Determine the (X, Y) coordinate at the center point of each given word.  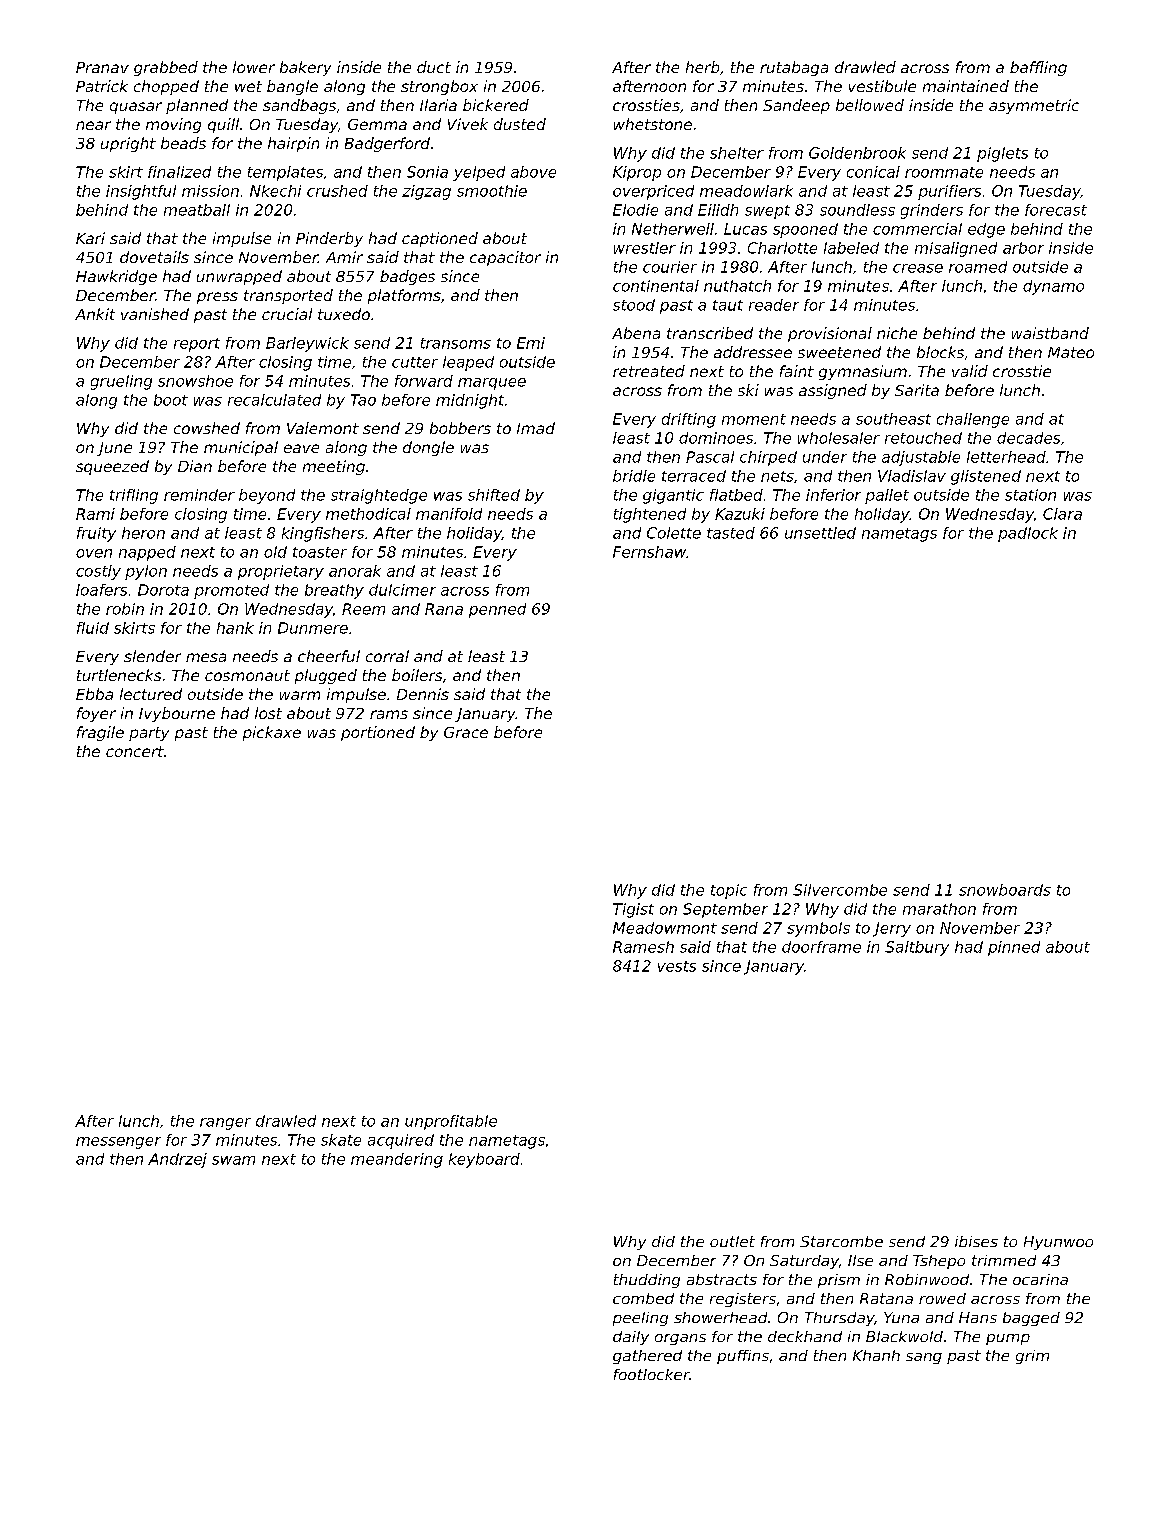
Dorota (163, 590)
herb (702, 67)
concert (135, 751)
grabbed (166, 68)
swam (233, 1160)
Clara (1062, 514)
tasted (731, 533)
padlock (1028, 534)
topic (729, 891)
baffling (1038, 68)
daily (631, 1338)
